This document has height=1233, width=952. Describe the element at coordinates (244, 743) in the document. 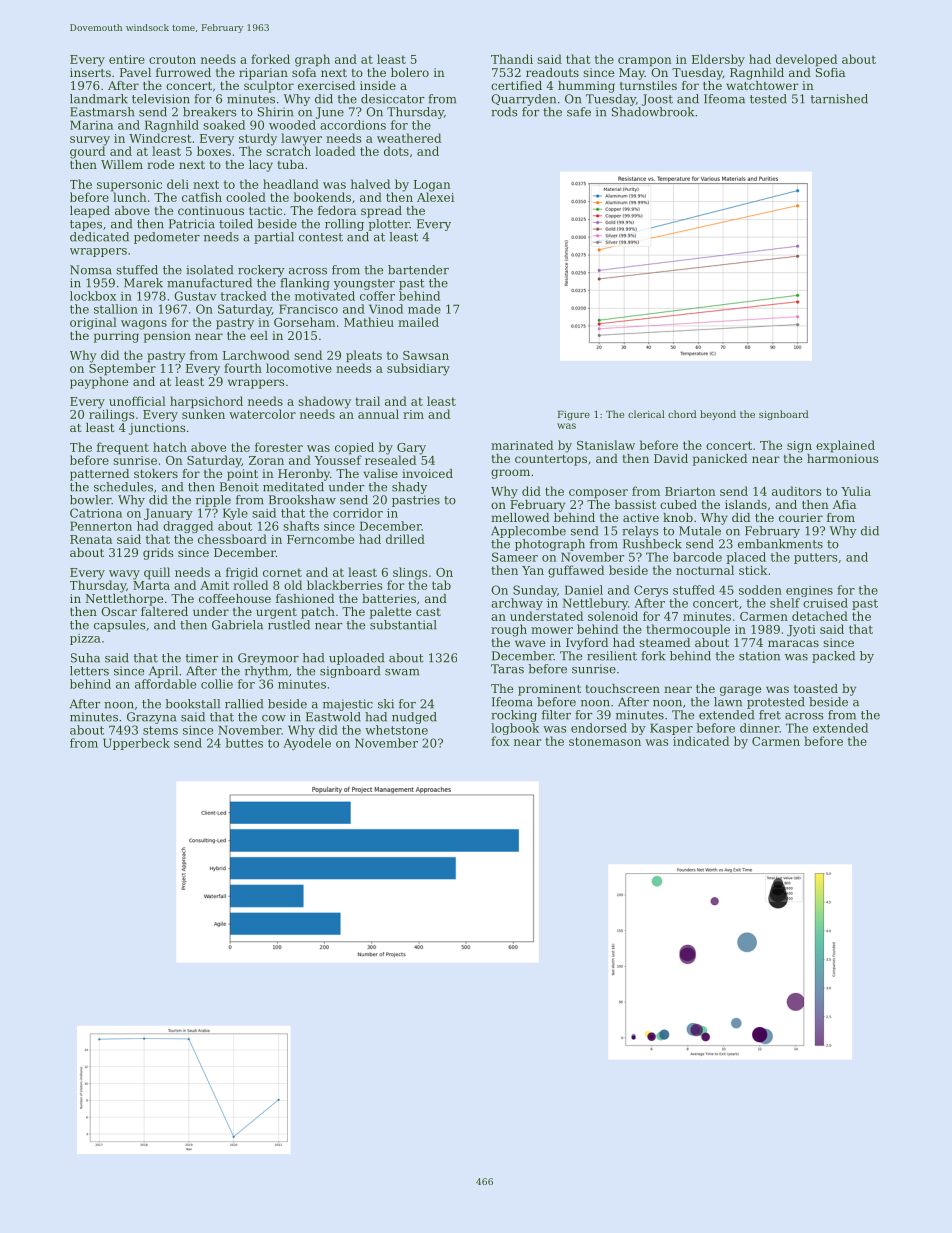

I see `buttes` at that location.
